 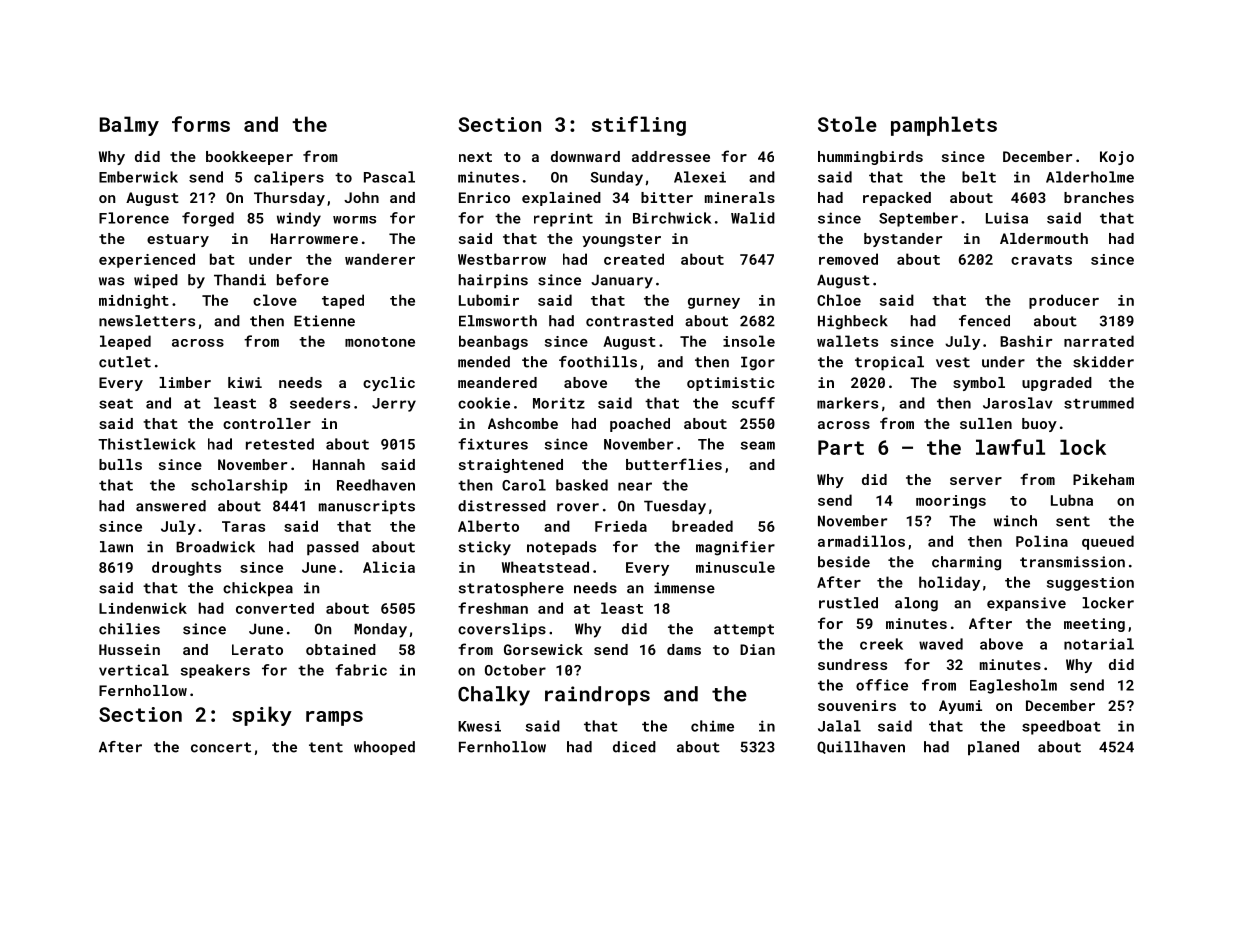 I want to click on branches, so click(x=1099, y=197).
